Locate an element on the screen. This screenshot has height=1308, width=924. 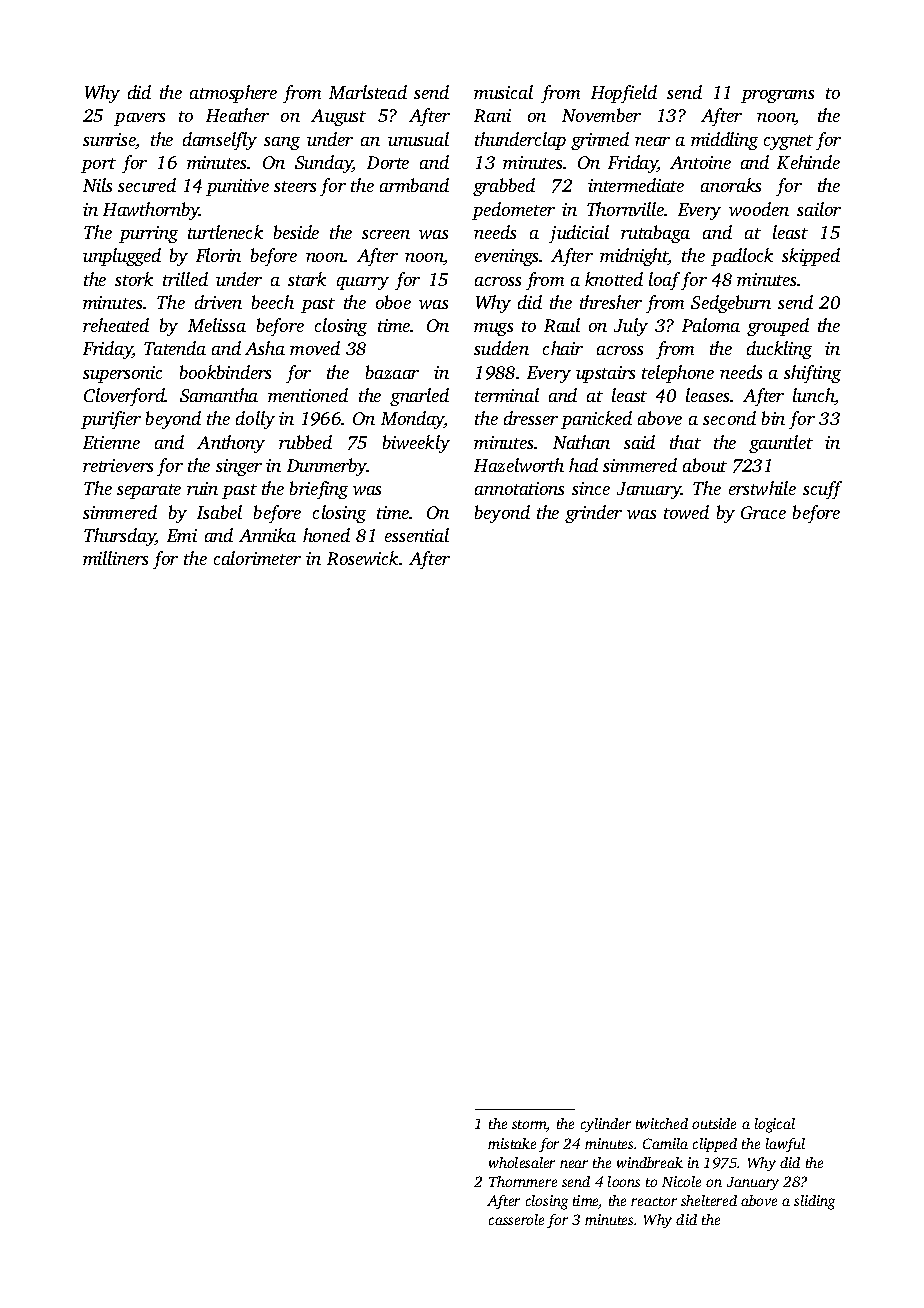
atmosphere is located at coordinates (233, 94).
